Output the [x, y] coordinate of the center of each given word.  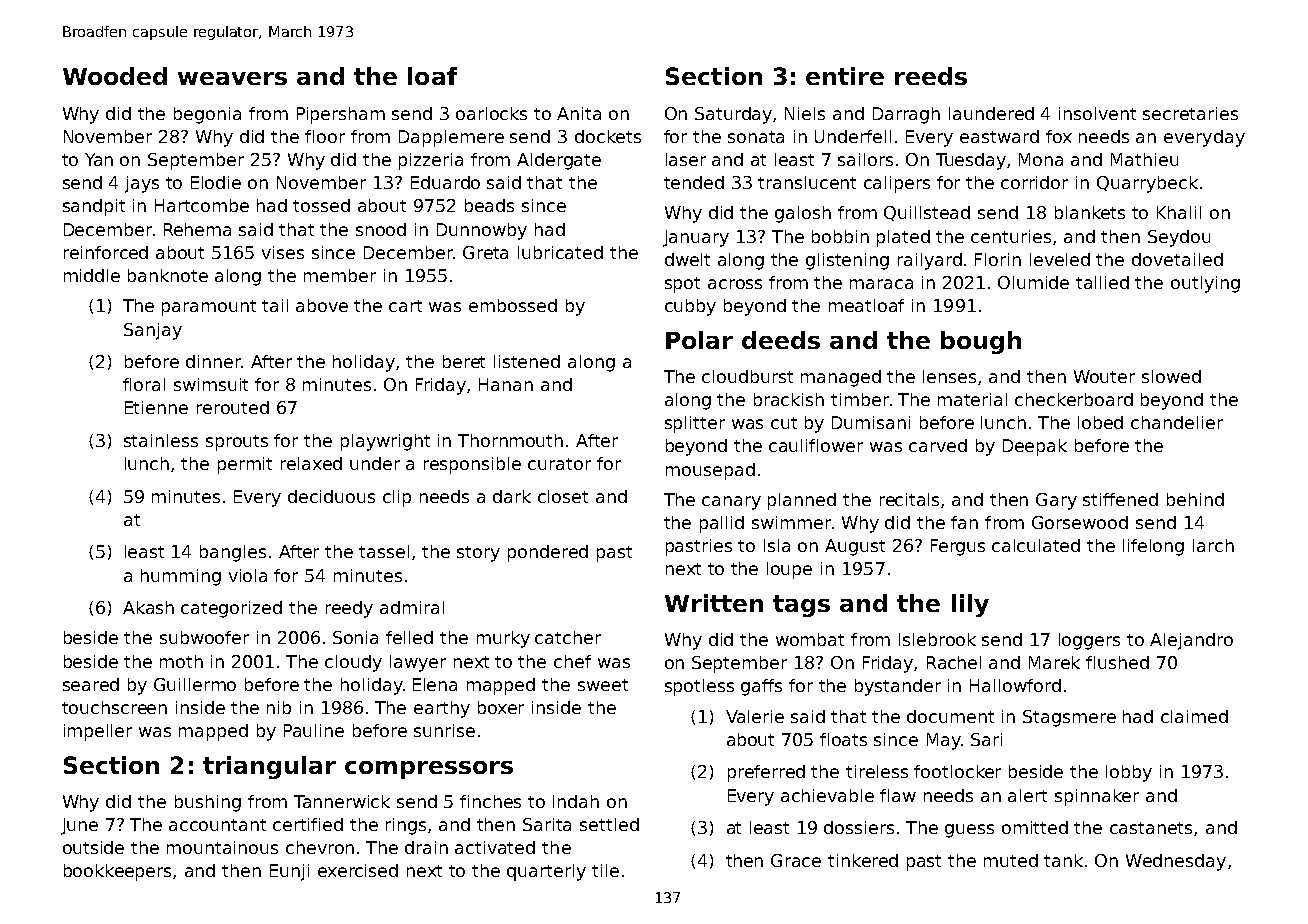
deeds [781, 340]
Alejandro [1191, 641]
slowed [1171, 376]
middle [92, 275]
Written [714, 603]
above [322, 305]
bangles [233, 553]
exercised [358, 870]
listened [527, 361]
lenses [949, 376]
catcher [568, 637]
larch [1213, 545]
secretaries [1190, 113]
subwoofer [204, 637]
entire [845, 76]
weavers [232, 78]
